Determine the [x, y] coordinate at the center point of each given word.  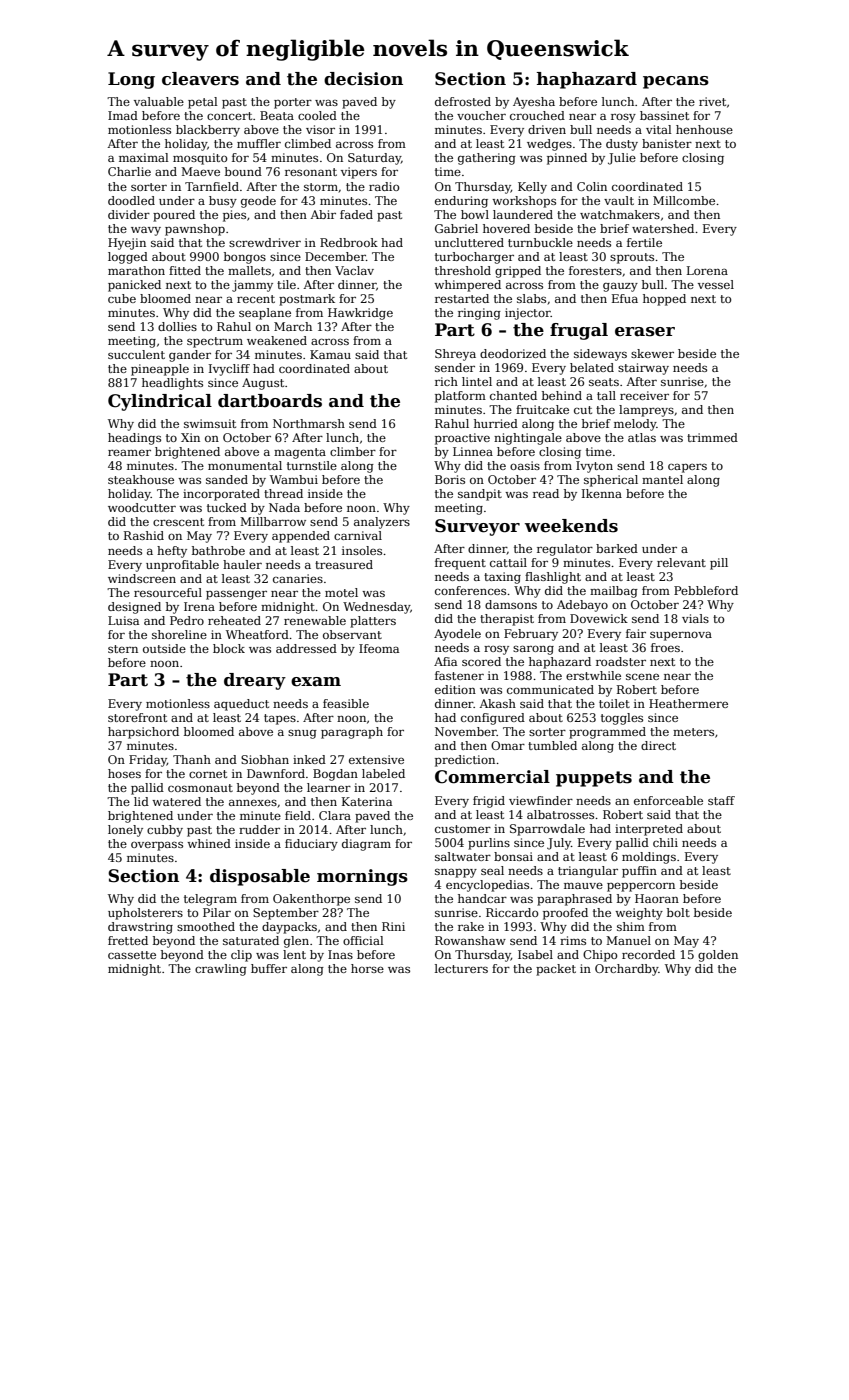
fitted [185, 270]
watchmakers [620, 214]
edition [455, 689]
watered [176, 801]
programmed [607, 733]
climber [353, 451]
